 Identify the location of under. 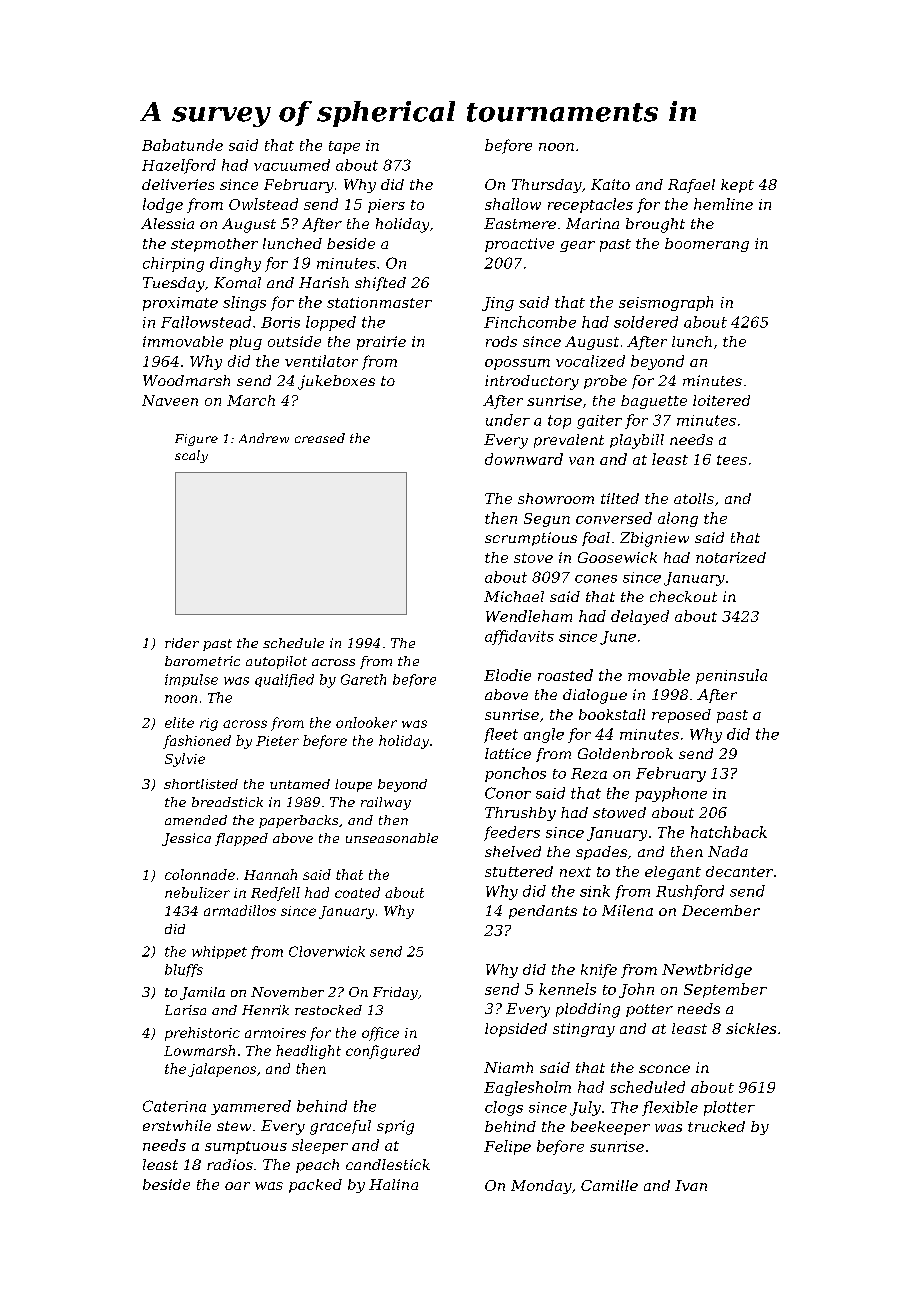
(508, 420).
